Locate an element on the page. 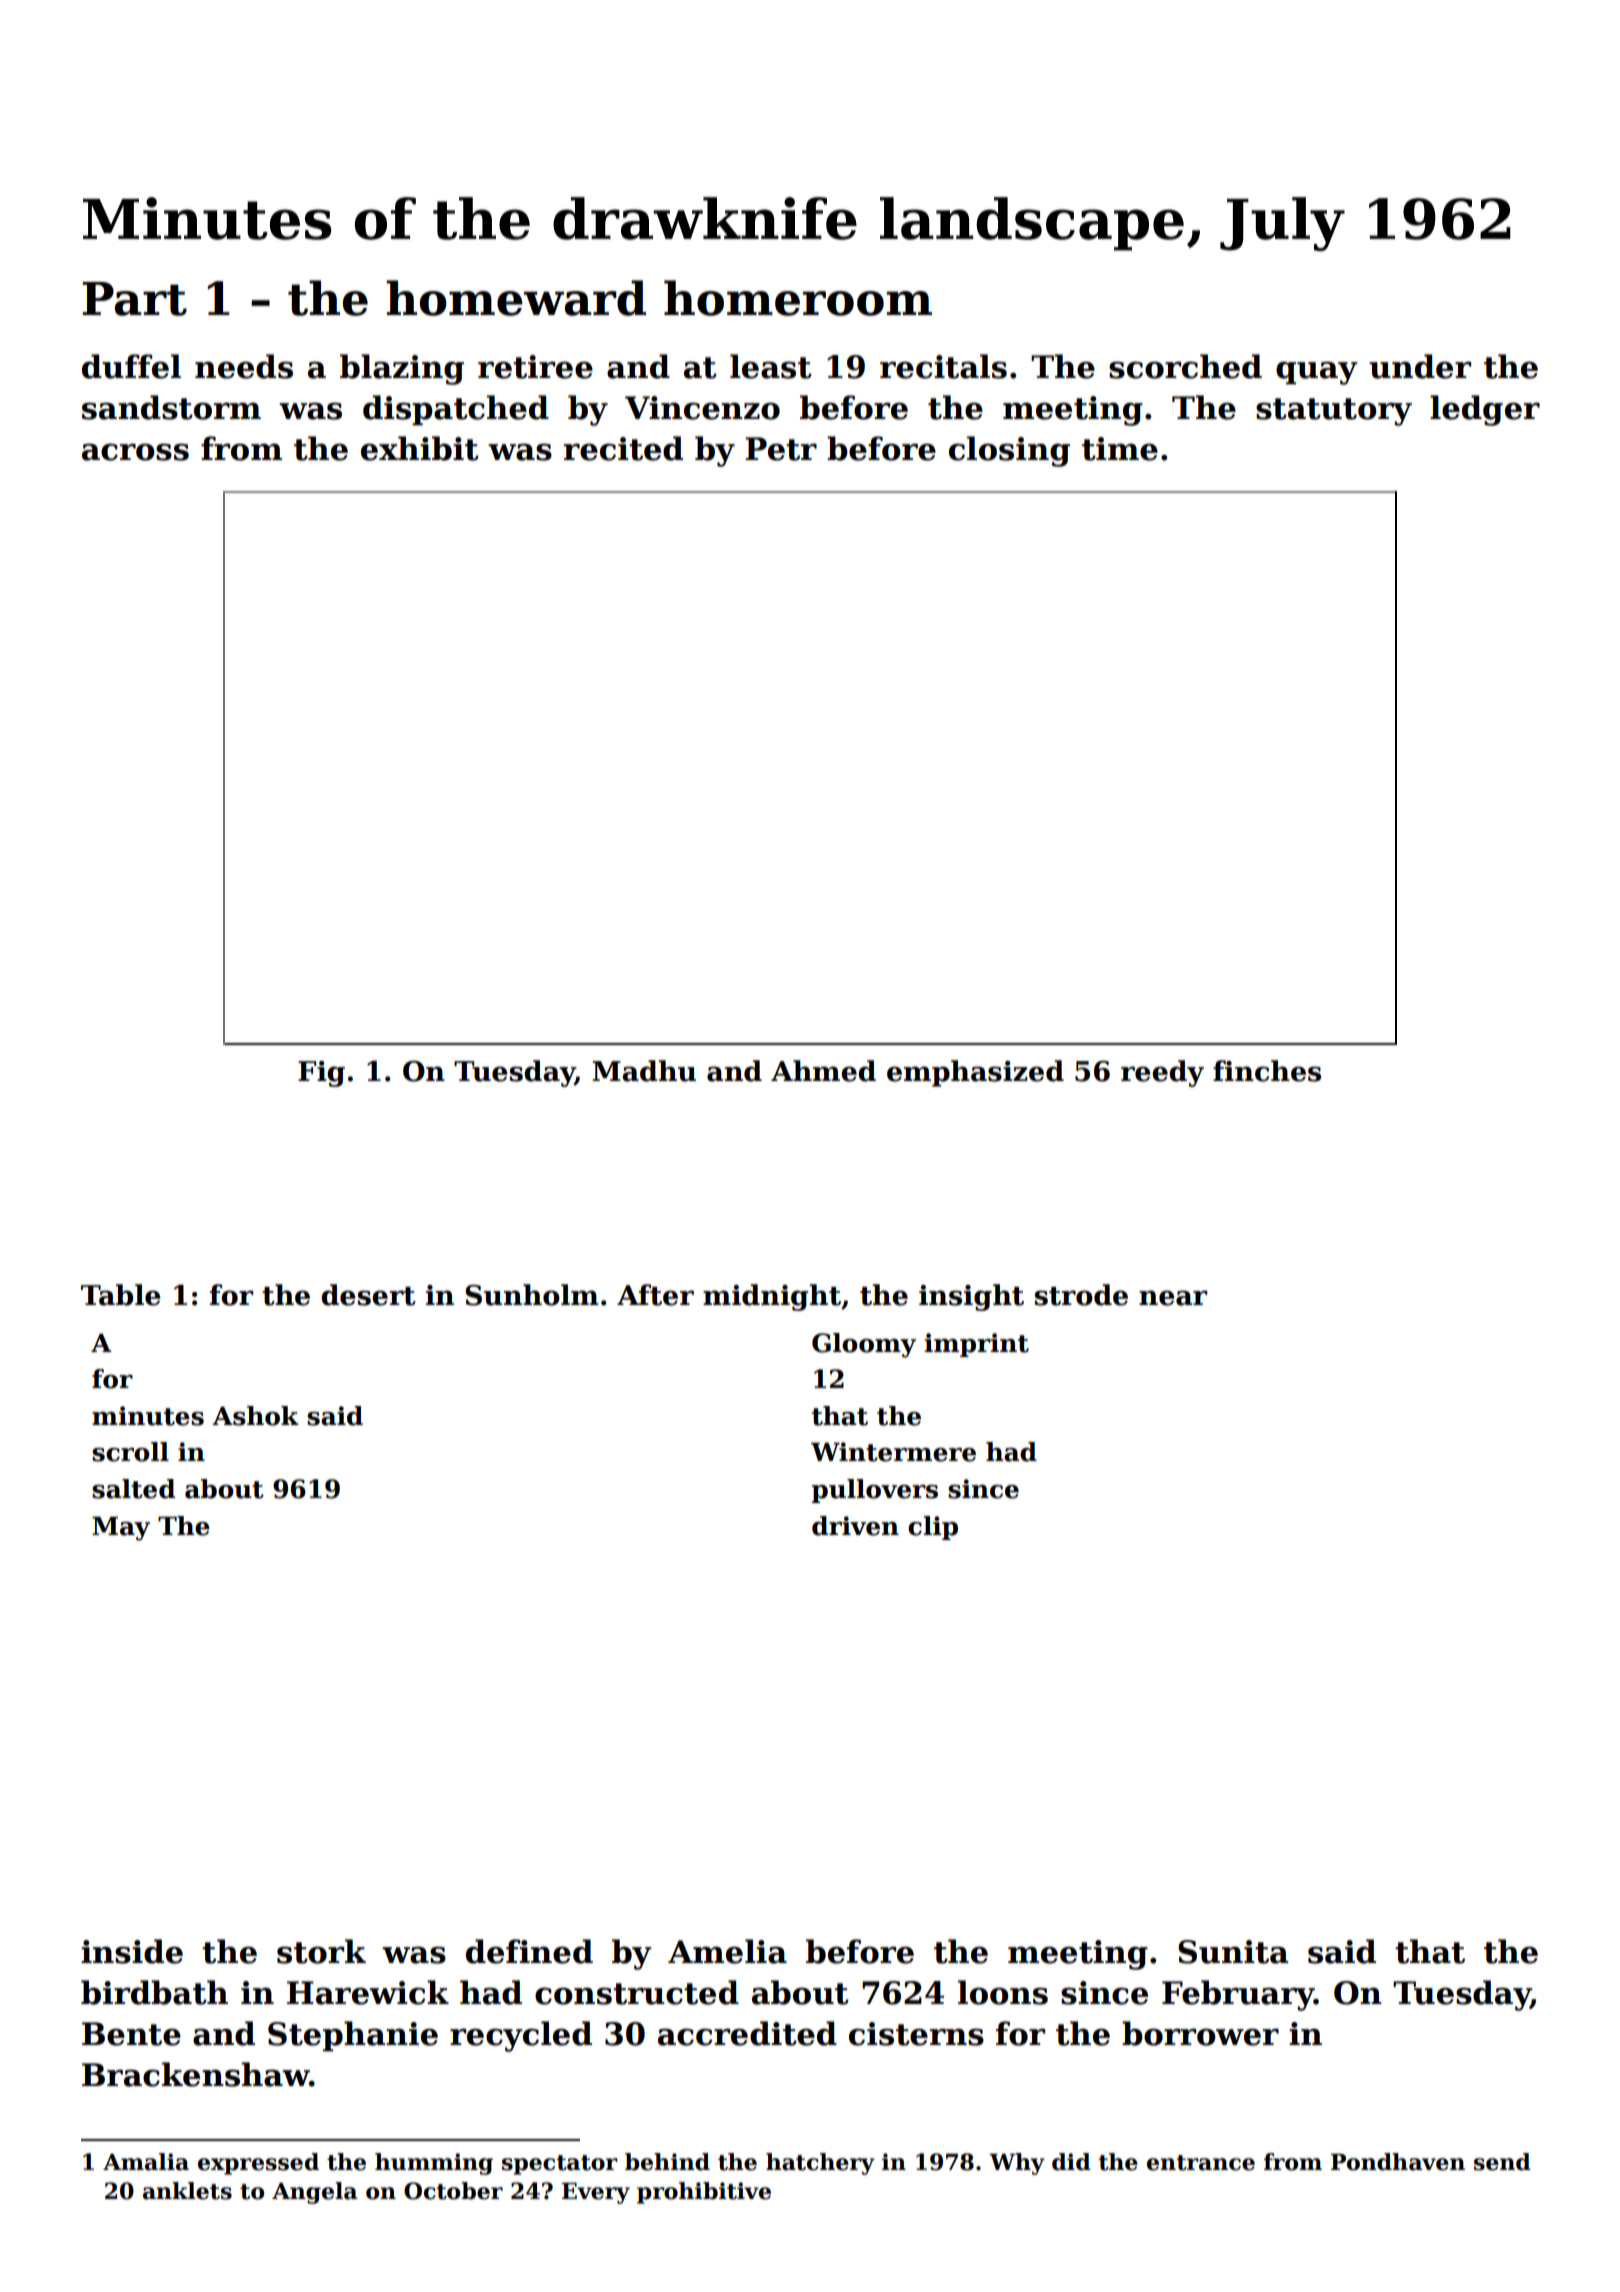 This image has height=2292, width=1620. near is located at coordinates (1173, 1298).
